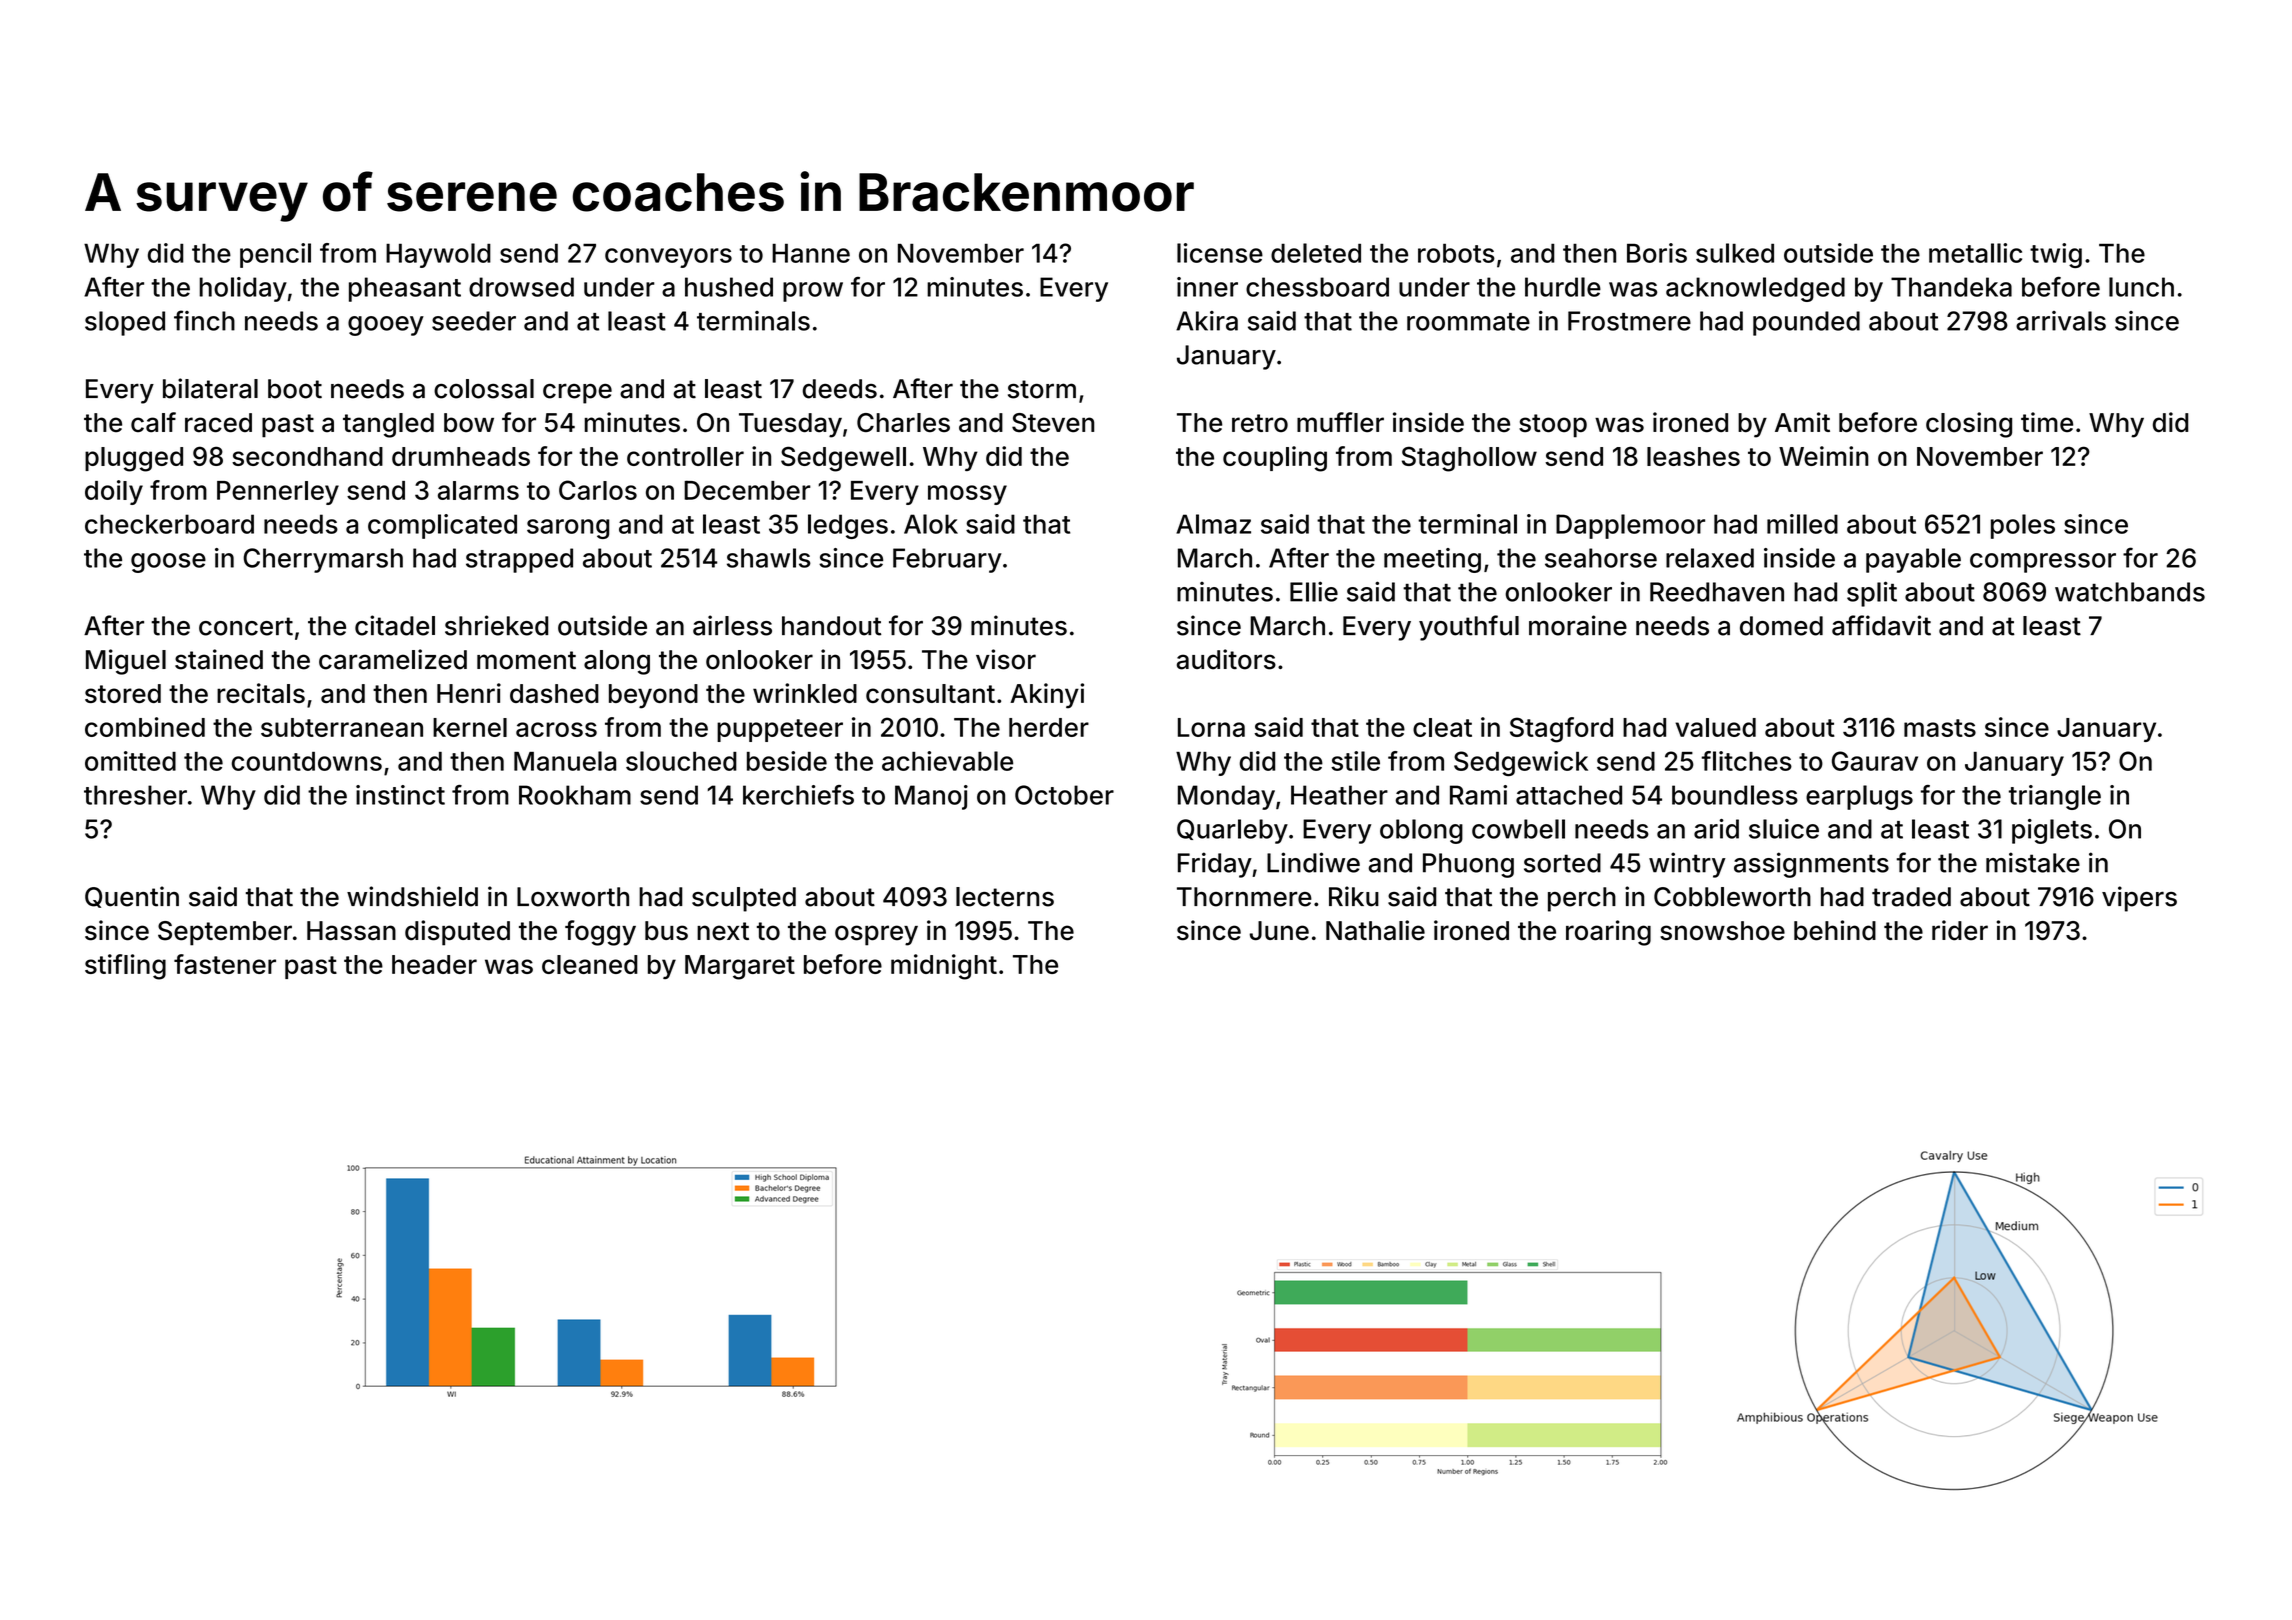 The height and width of the screenshot is (1620, 2292). What do you see at coordinates (876, 935) in the screenshot?
I see `osprey` at bounding box center [876, 935].
